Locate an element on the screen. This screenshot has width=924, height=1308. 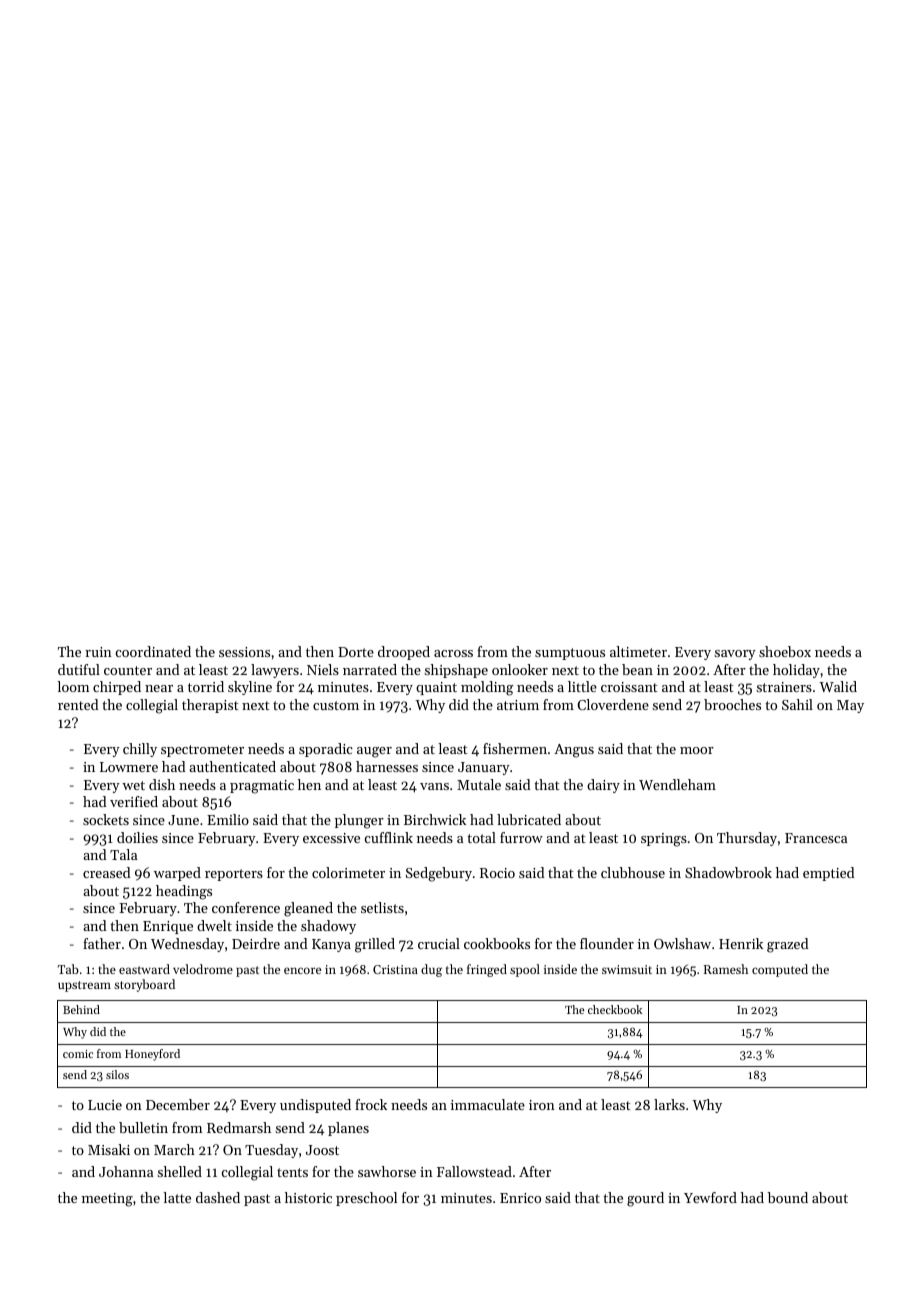
across is located at coordinates (453, 653).
